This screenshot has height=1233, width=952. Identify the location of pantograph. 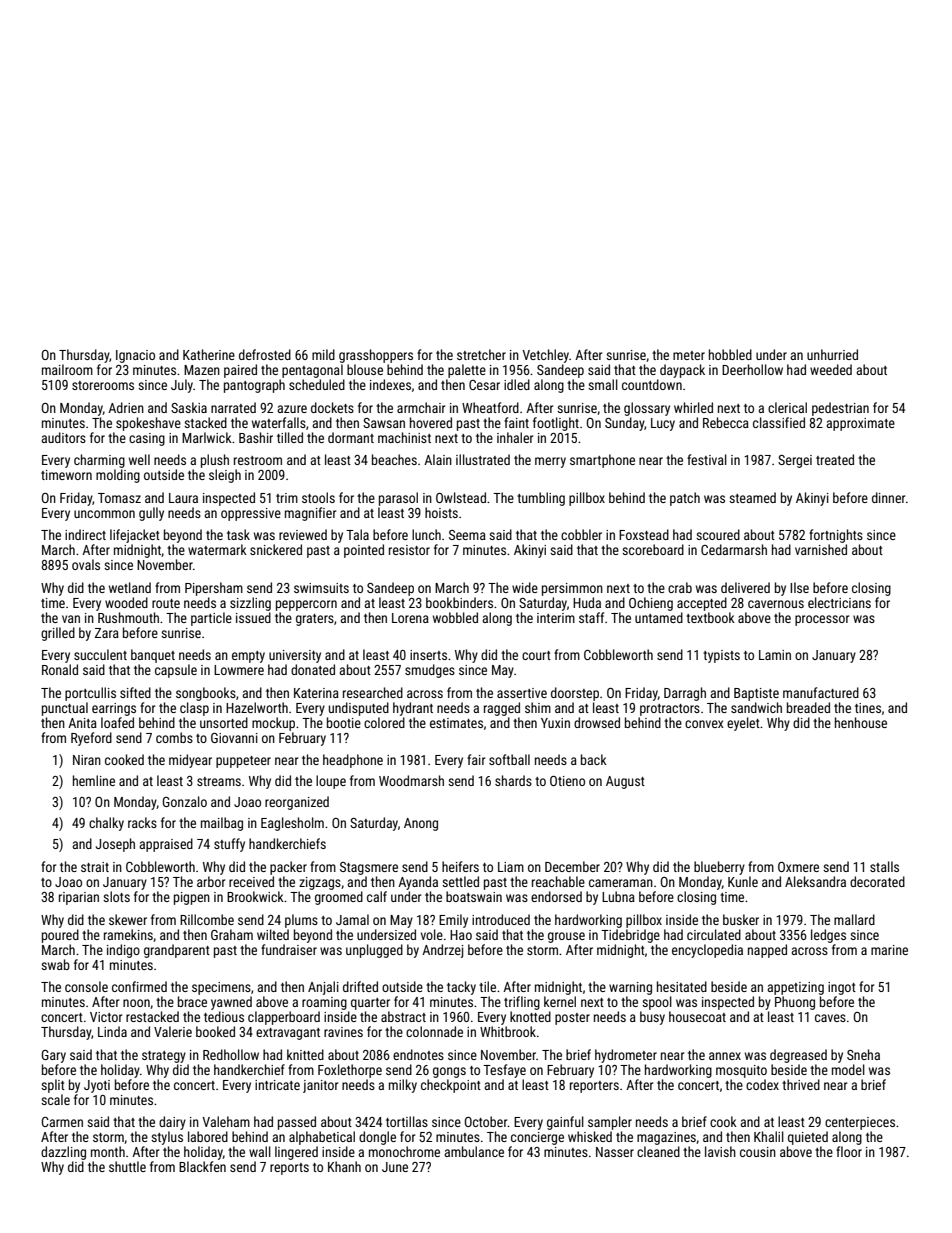
(254, 386).
